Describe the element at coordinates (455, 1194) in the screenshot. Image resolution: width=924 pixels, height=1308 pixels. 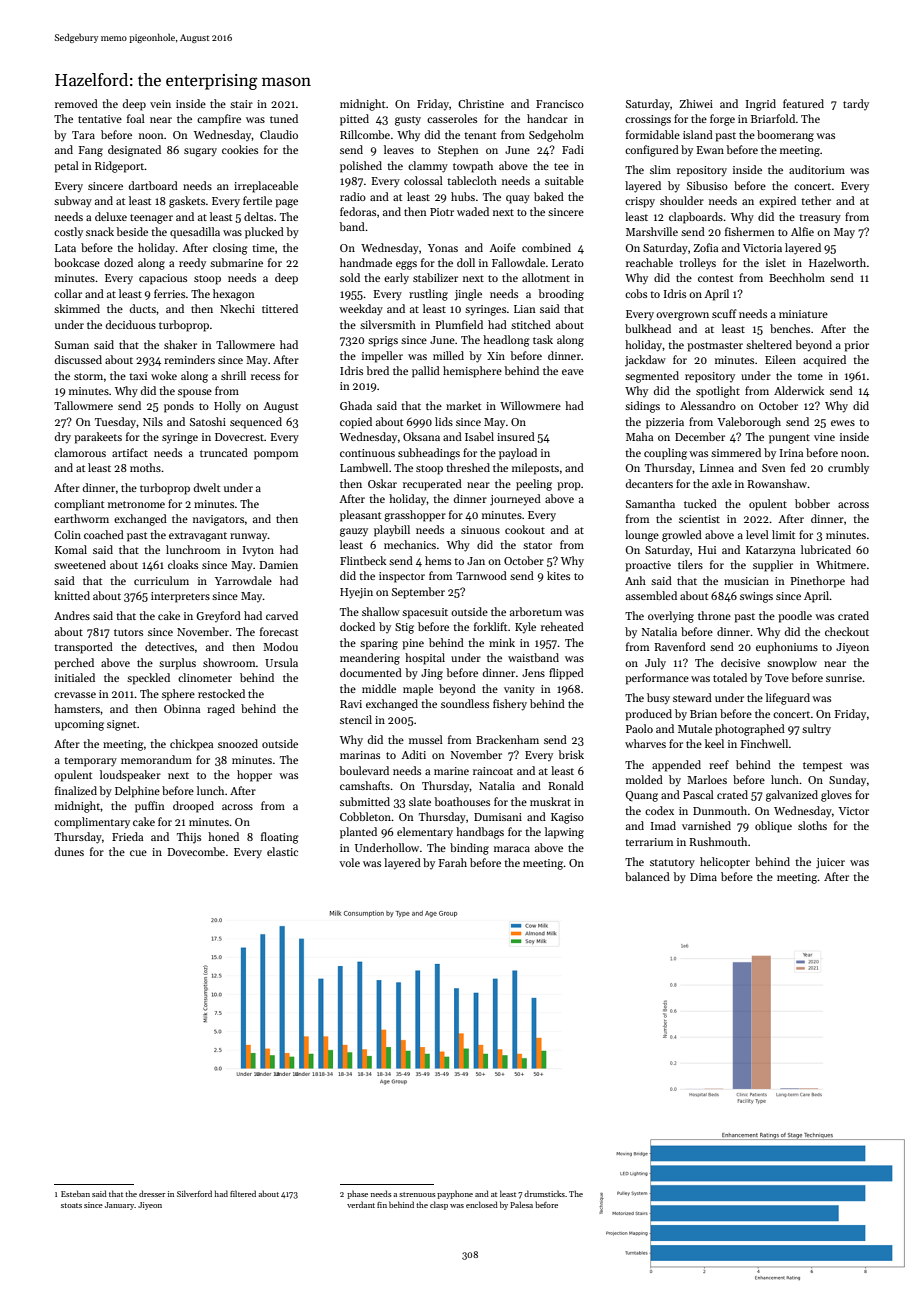
I see `payphone` at that location.
